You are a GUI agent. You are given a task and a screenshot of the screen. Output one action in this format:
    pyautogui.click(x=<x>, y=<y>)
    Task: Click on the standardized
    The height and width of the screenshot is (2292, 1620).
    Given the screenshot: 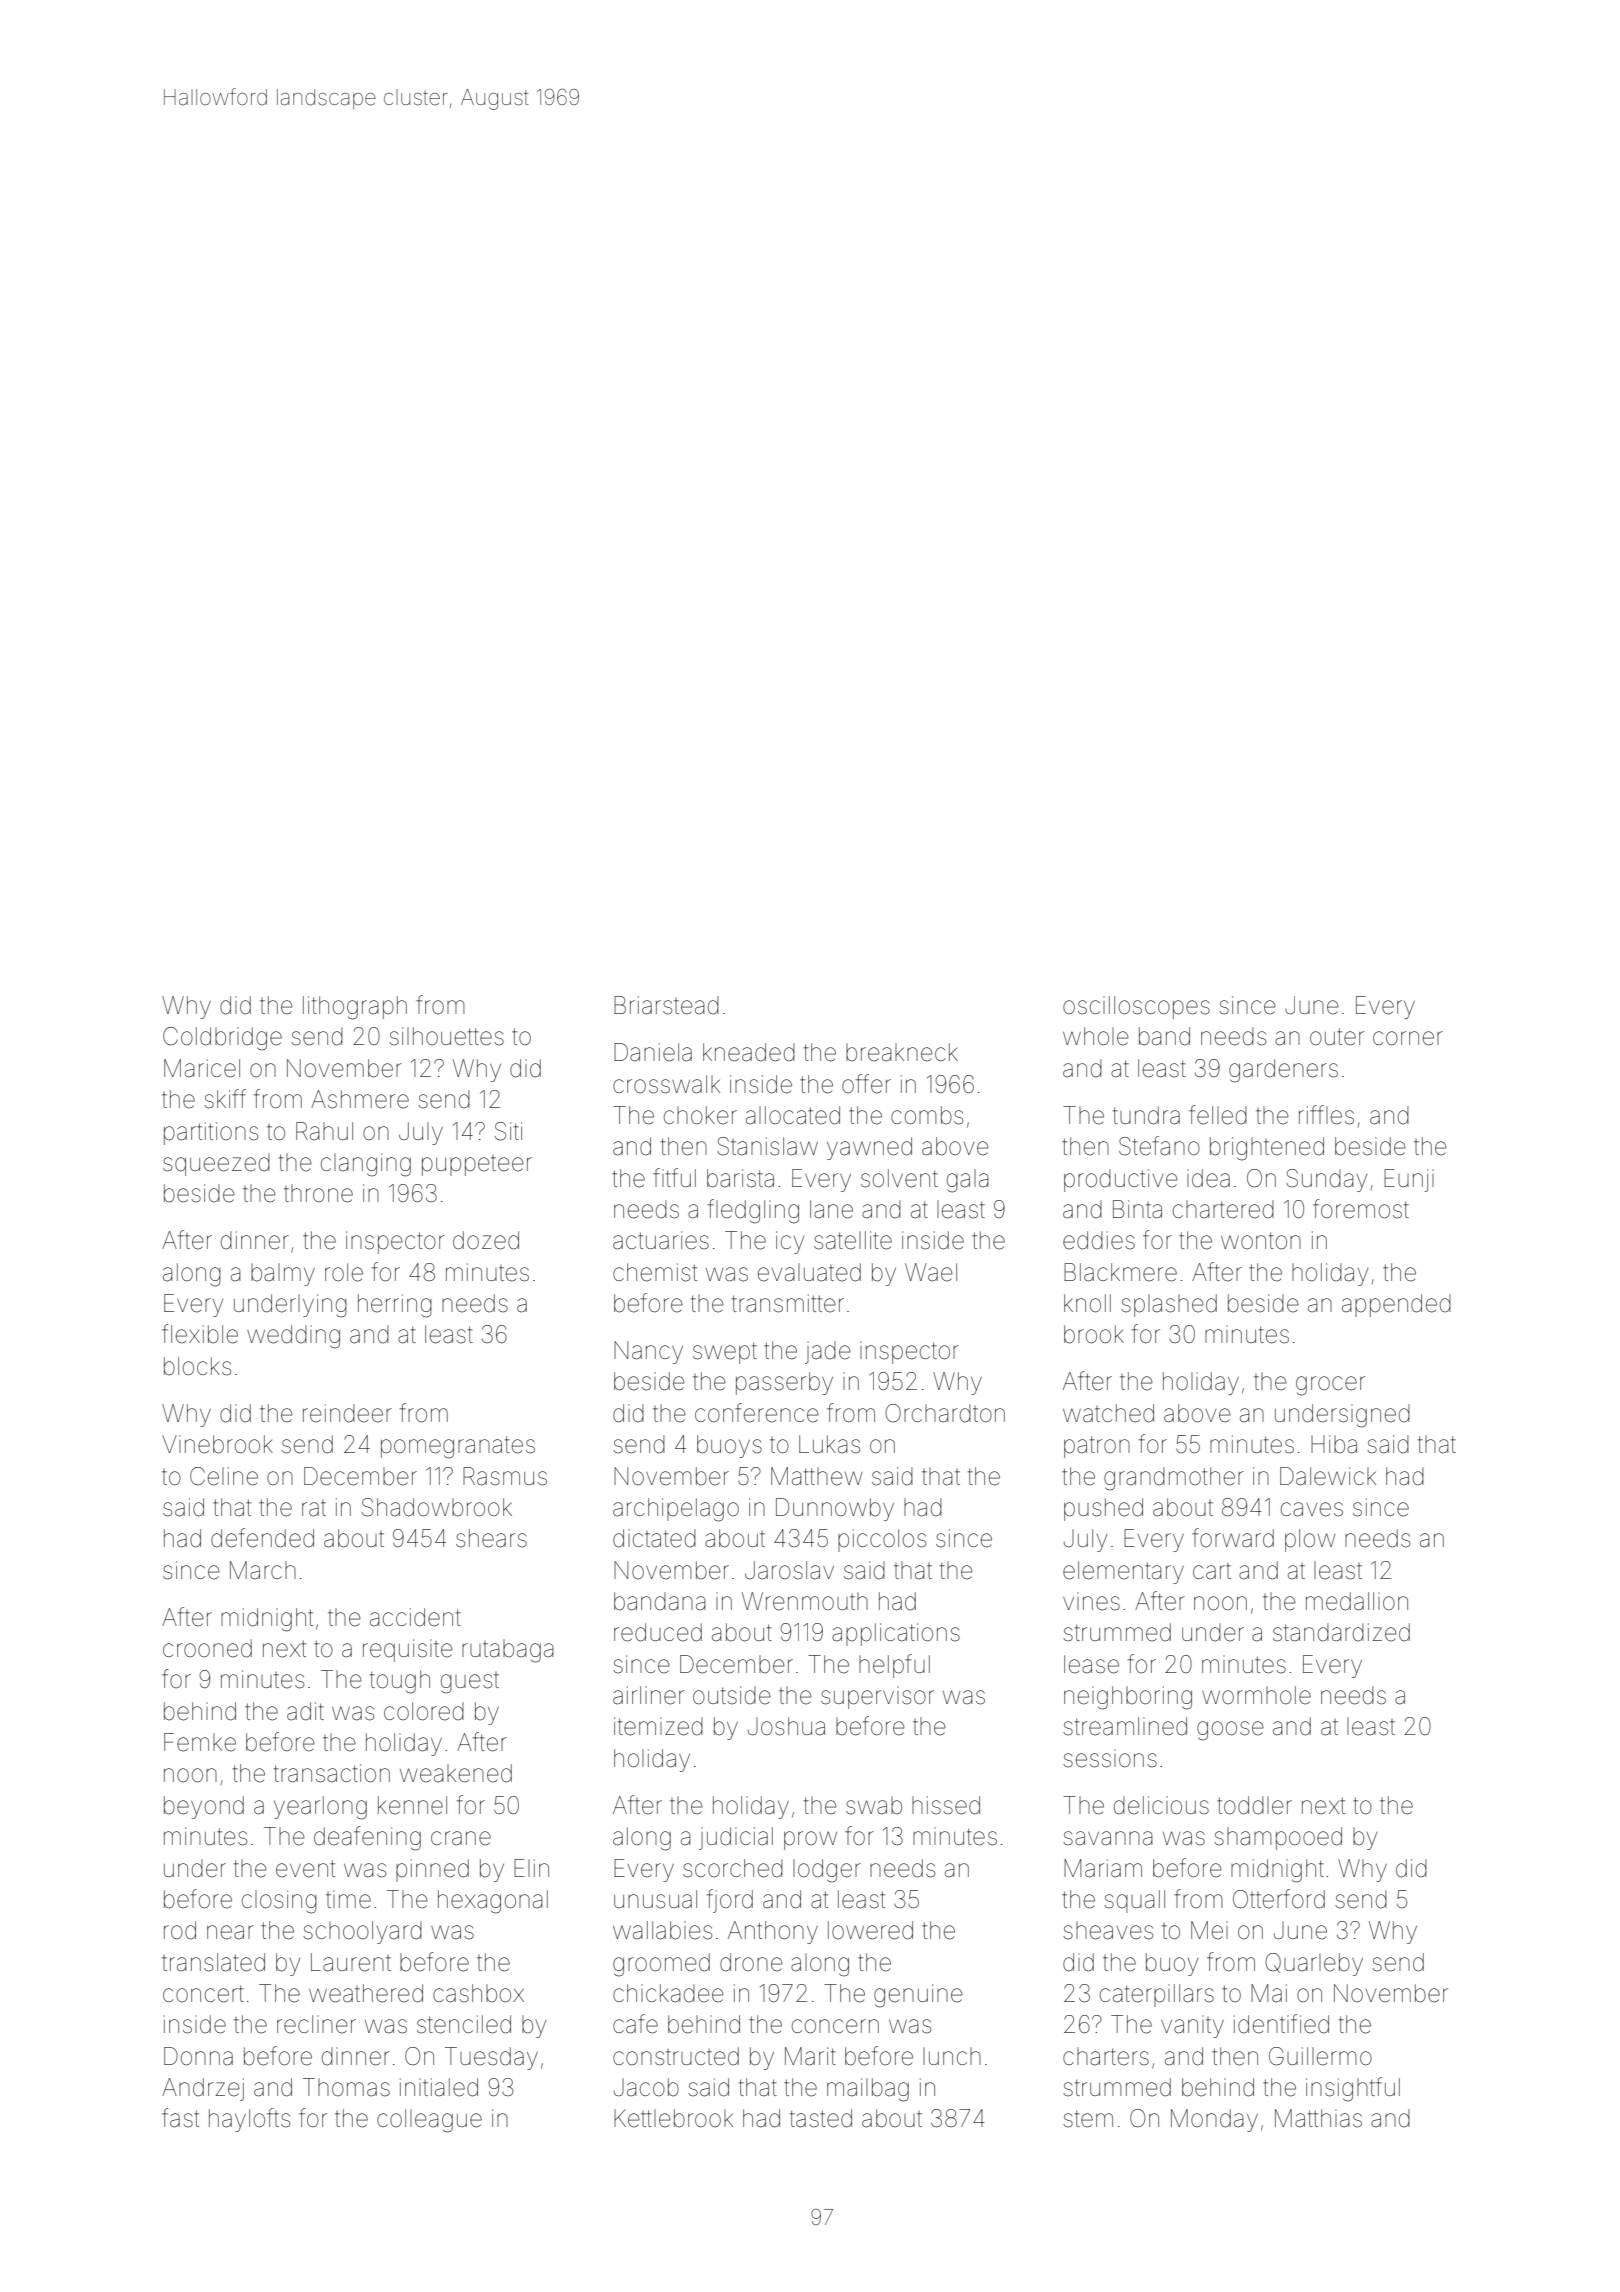 What is the action you would take?
    pyautogui.click(x=1341, y=1632)
